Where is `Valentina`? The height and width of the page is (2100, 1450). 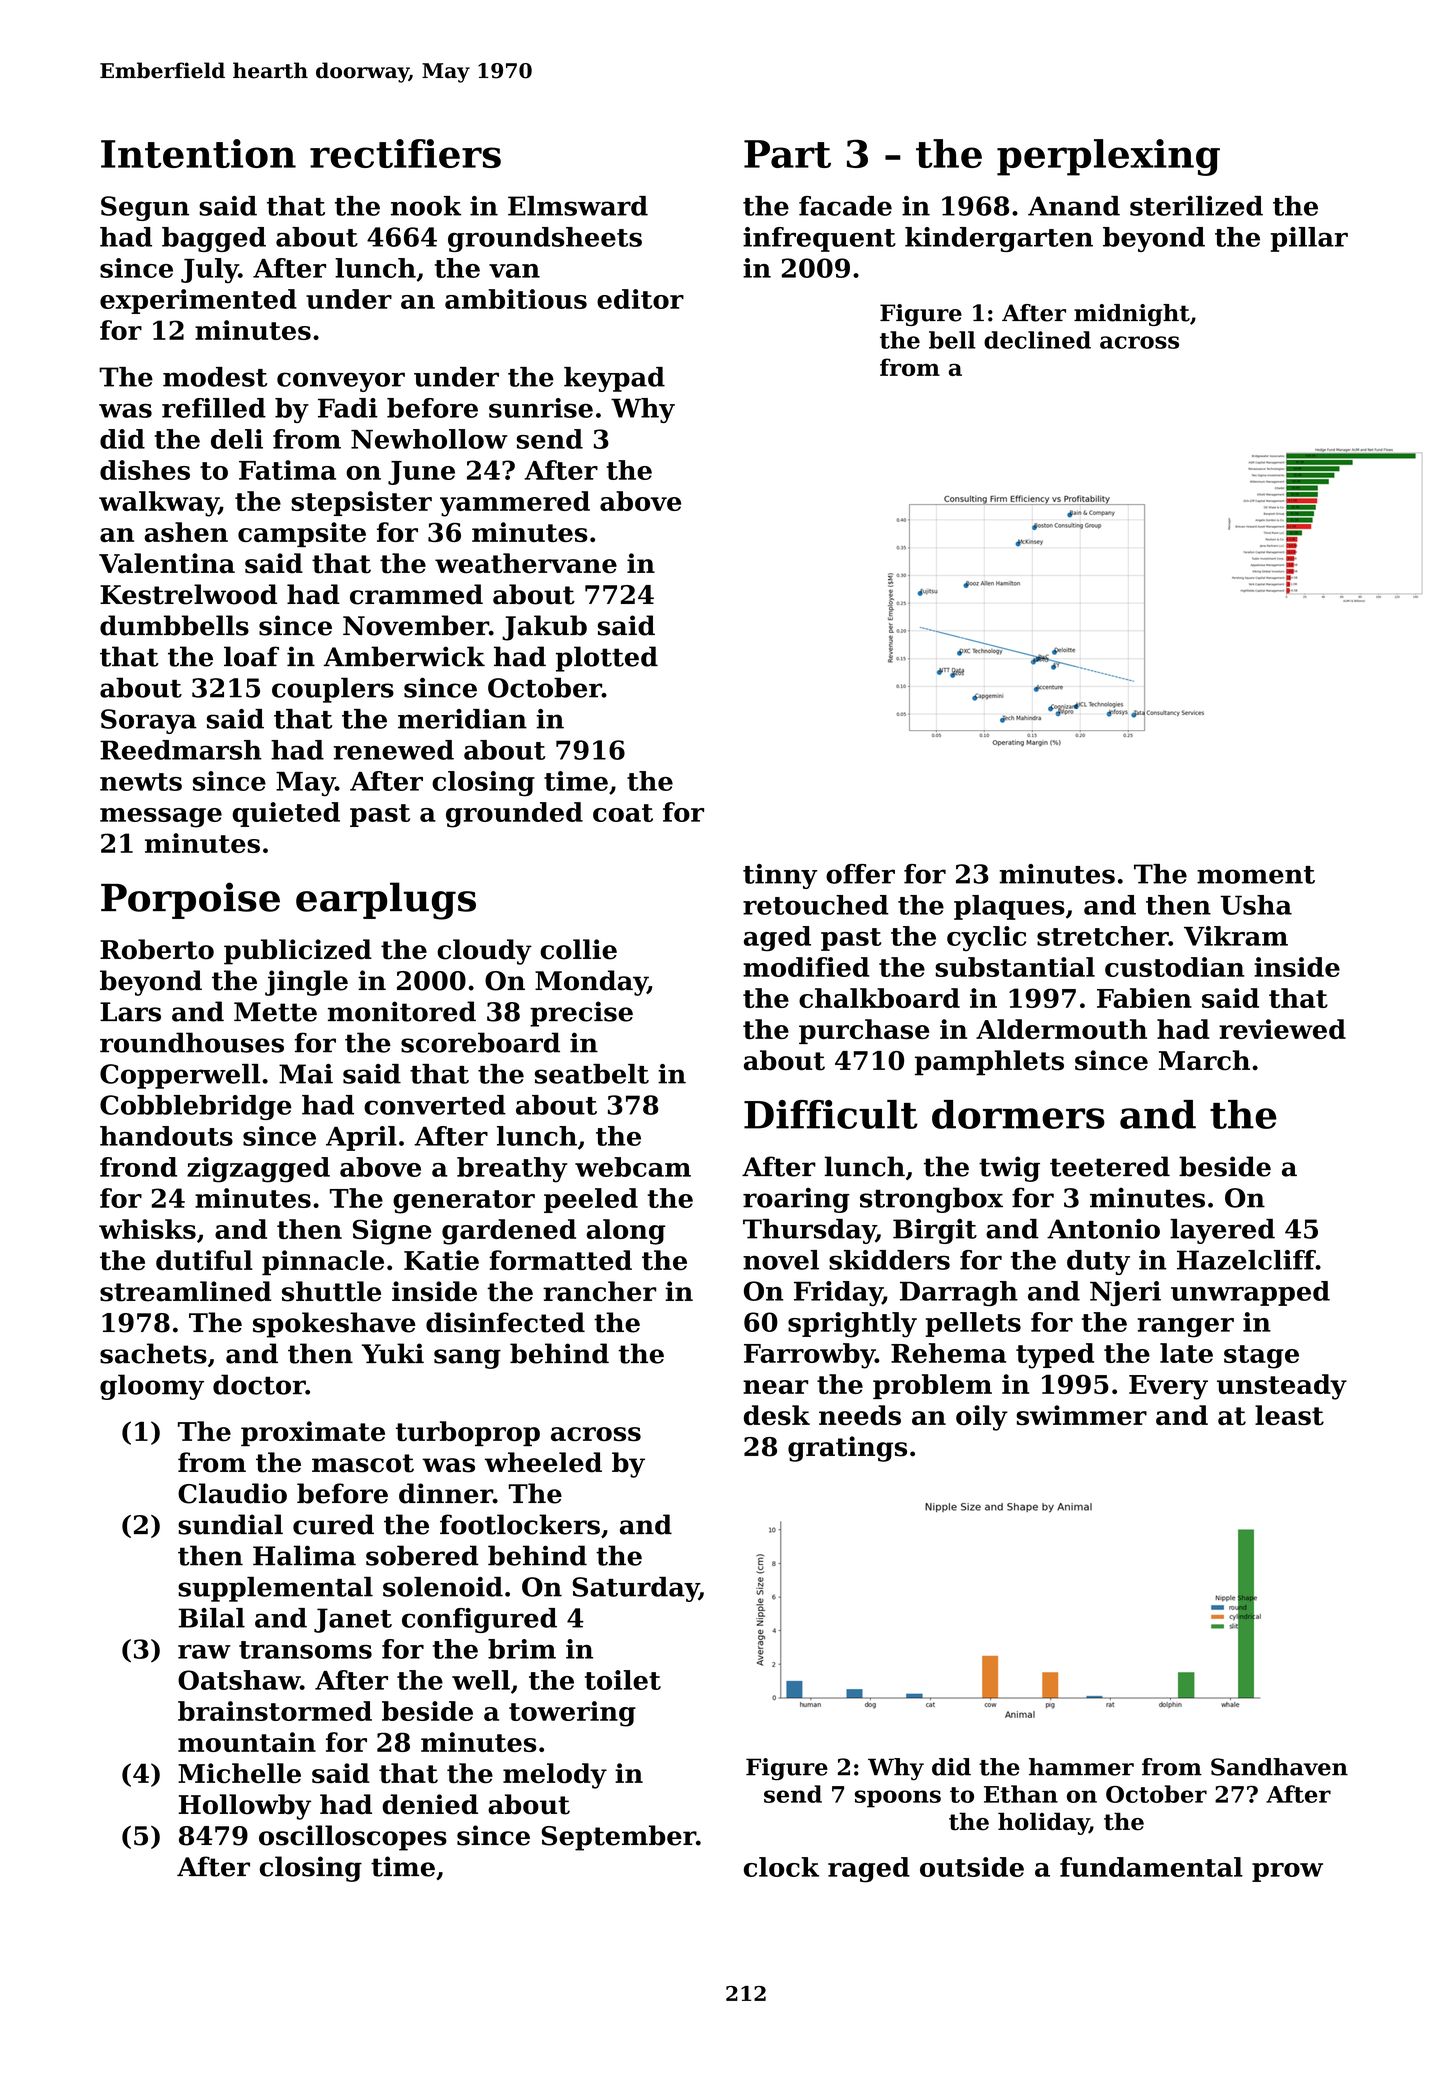 Valentina is located at coordinates (167, 563).
